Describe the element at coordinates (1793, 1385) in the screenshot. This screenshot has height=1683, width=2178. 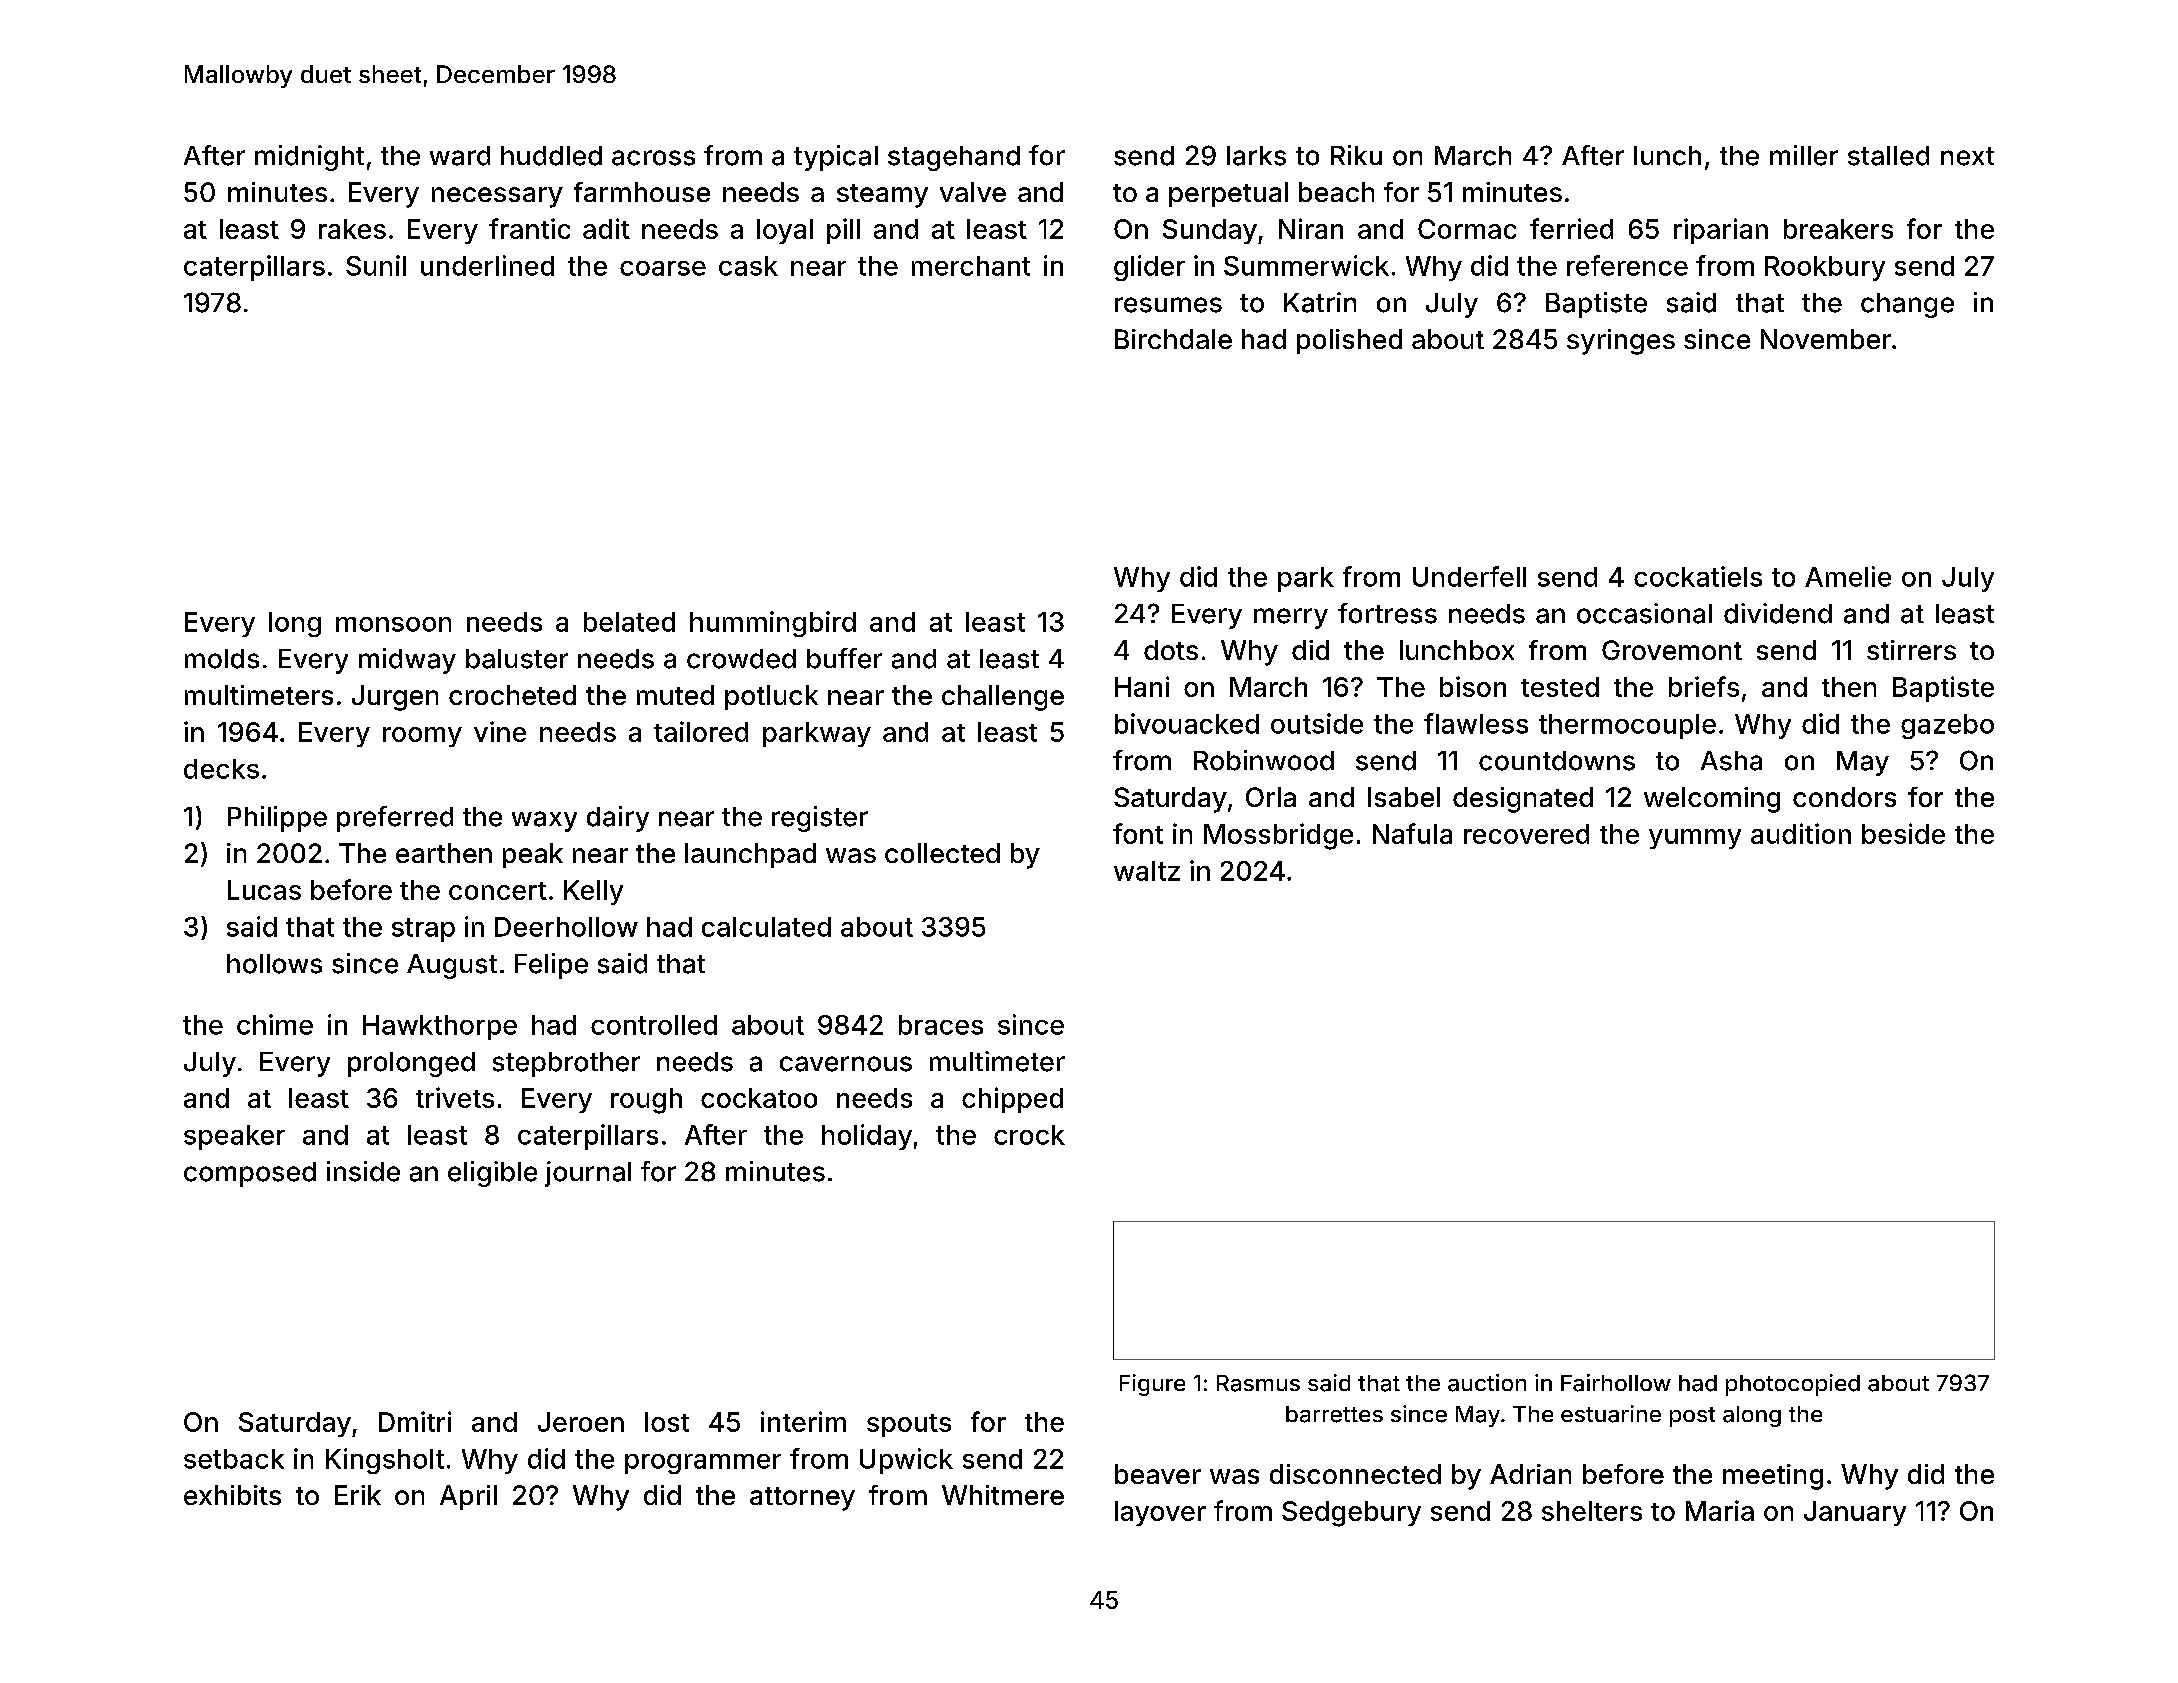
I see `photocopied` at that location.
